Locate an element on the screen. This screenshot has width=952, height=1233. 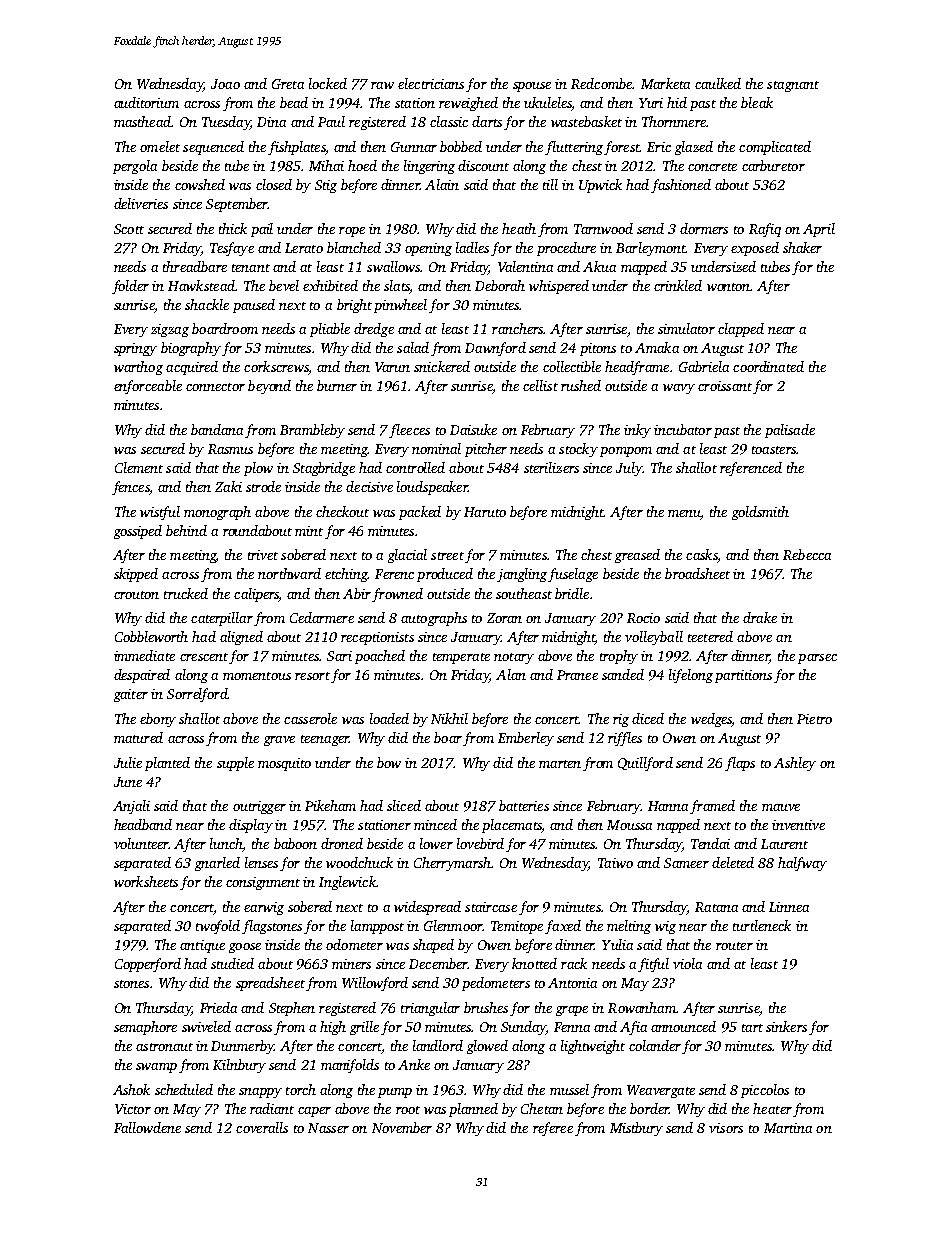
Gabriela is located at coordinates (704, 366).
